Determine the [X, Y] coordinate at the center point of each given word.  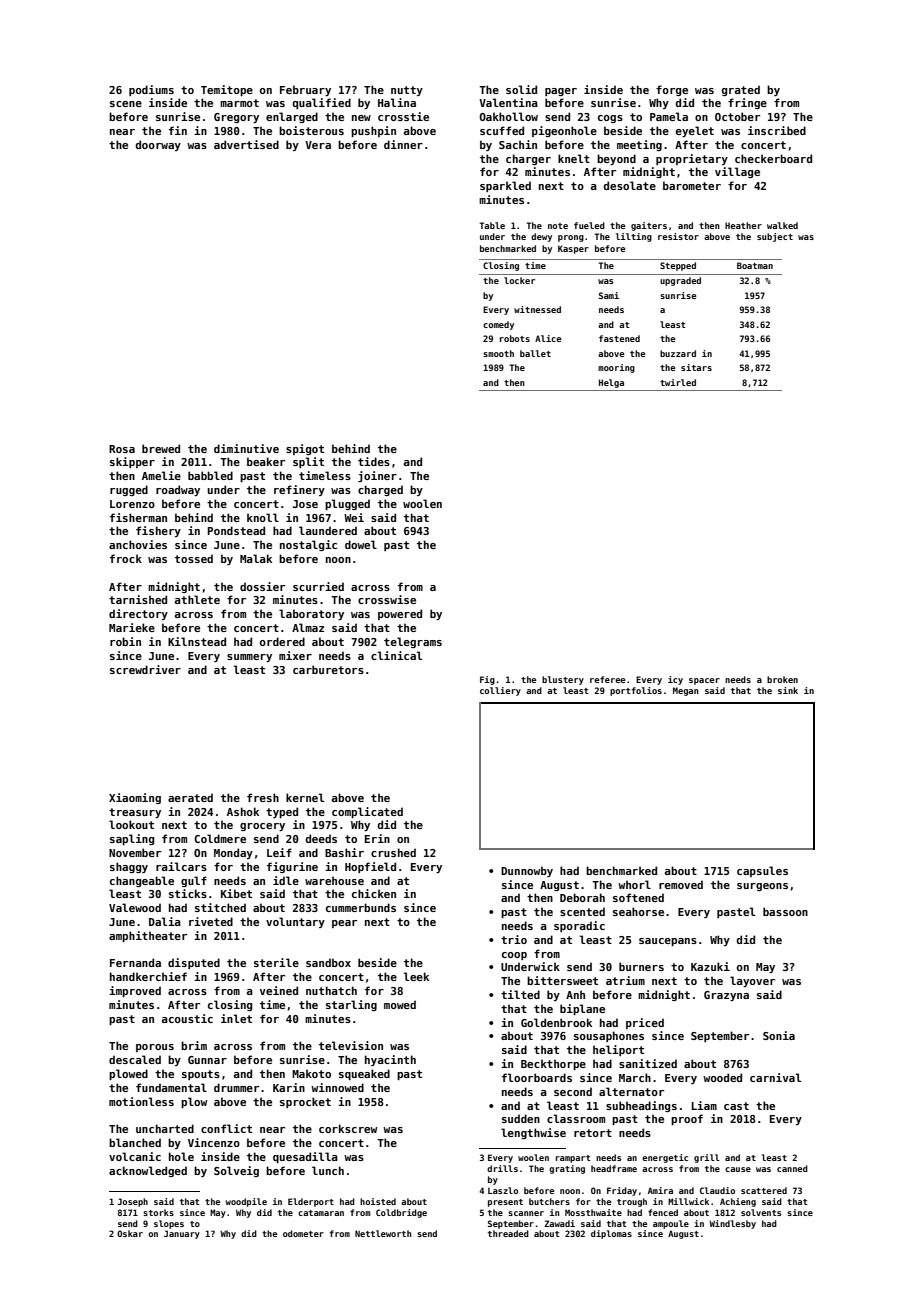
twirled [678, 382]
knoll [263, 517]
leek [416, 976]
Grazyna [726, 996]
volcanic [135, 1156]
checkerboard [773, 158]
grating [567, 1169]
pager [561, 92]
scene [126, 104]
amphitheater [148, 936]
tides [374, 461]
